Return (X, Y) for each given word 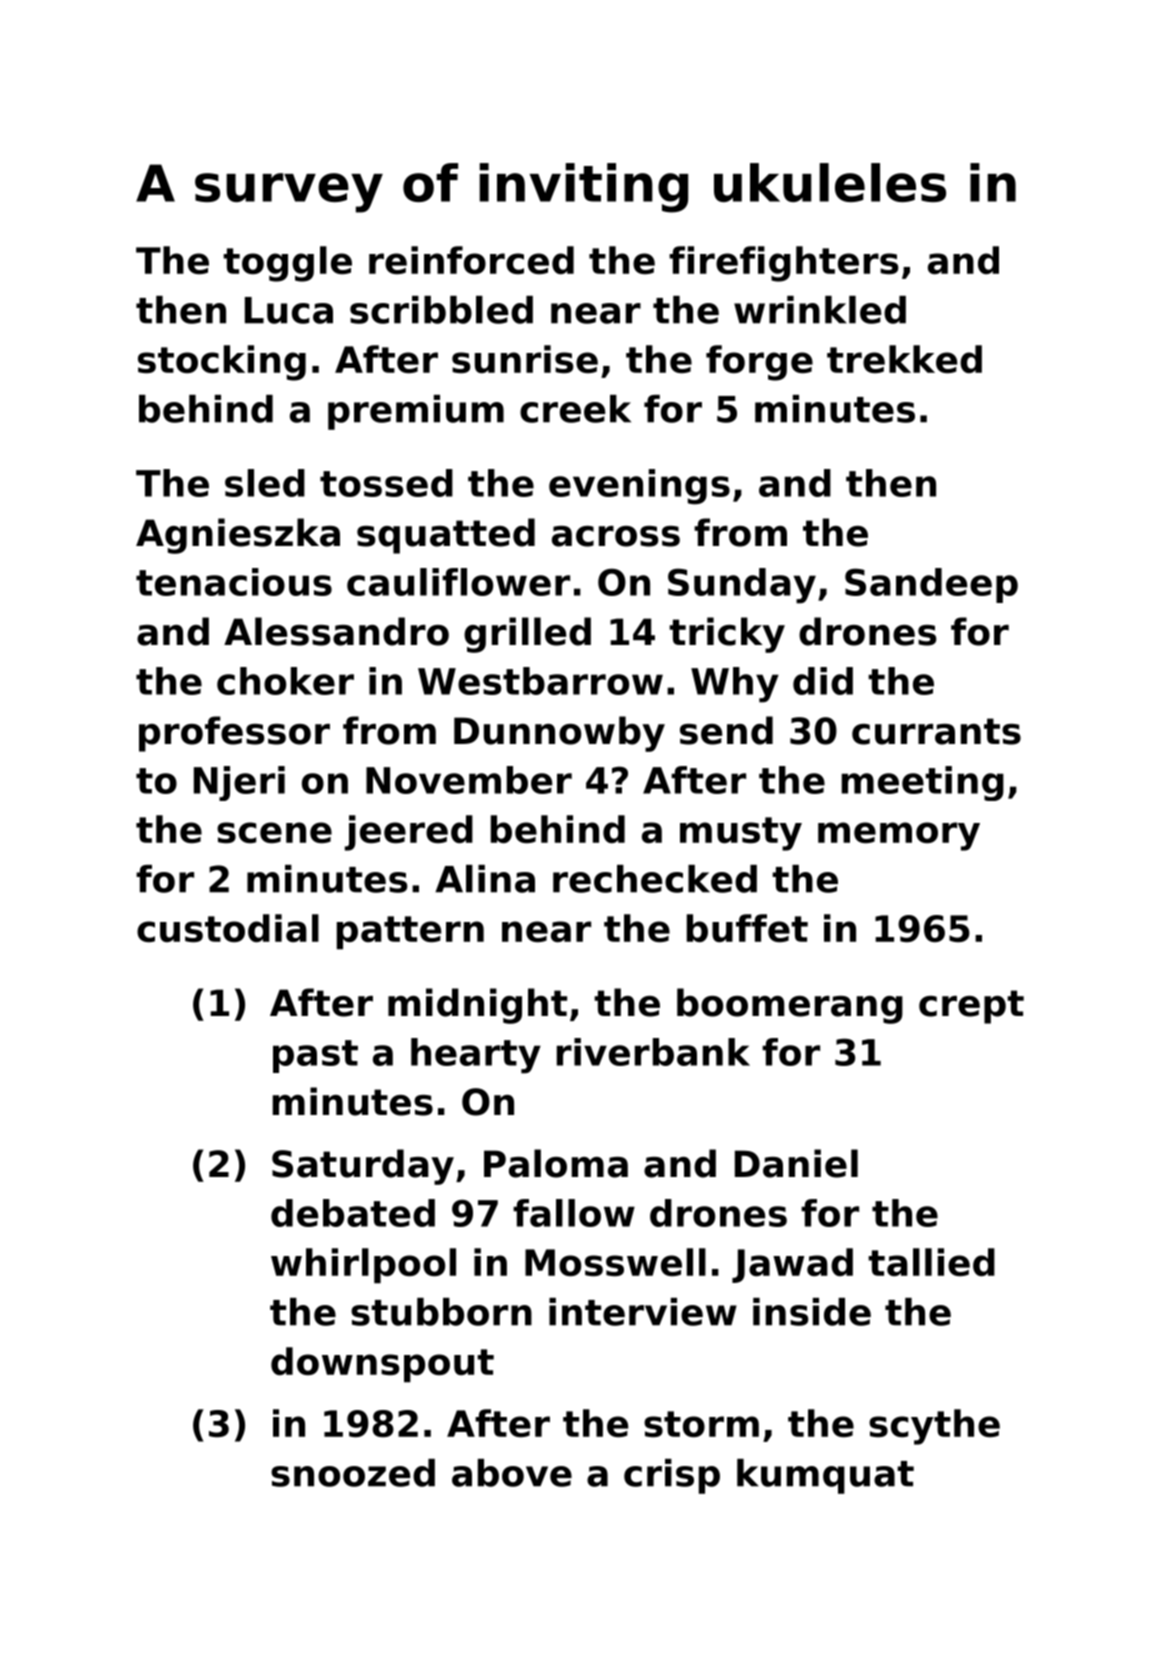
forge (759, 363)
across (616, 536)
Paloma (556, 1163)
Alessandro (336, 631)
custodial (228, 928)
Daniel (796, 1163)
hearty (476, 1056)
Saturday (363, 1167)
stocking (222, 363)
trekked (904, 359)
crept (971, 1007)
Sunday (742, 586)
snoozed (353, 1473)
